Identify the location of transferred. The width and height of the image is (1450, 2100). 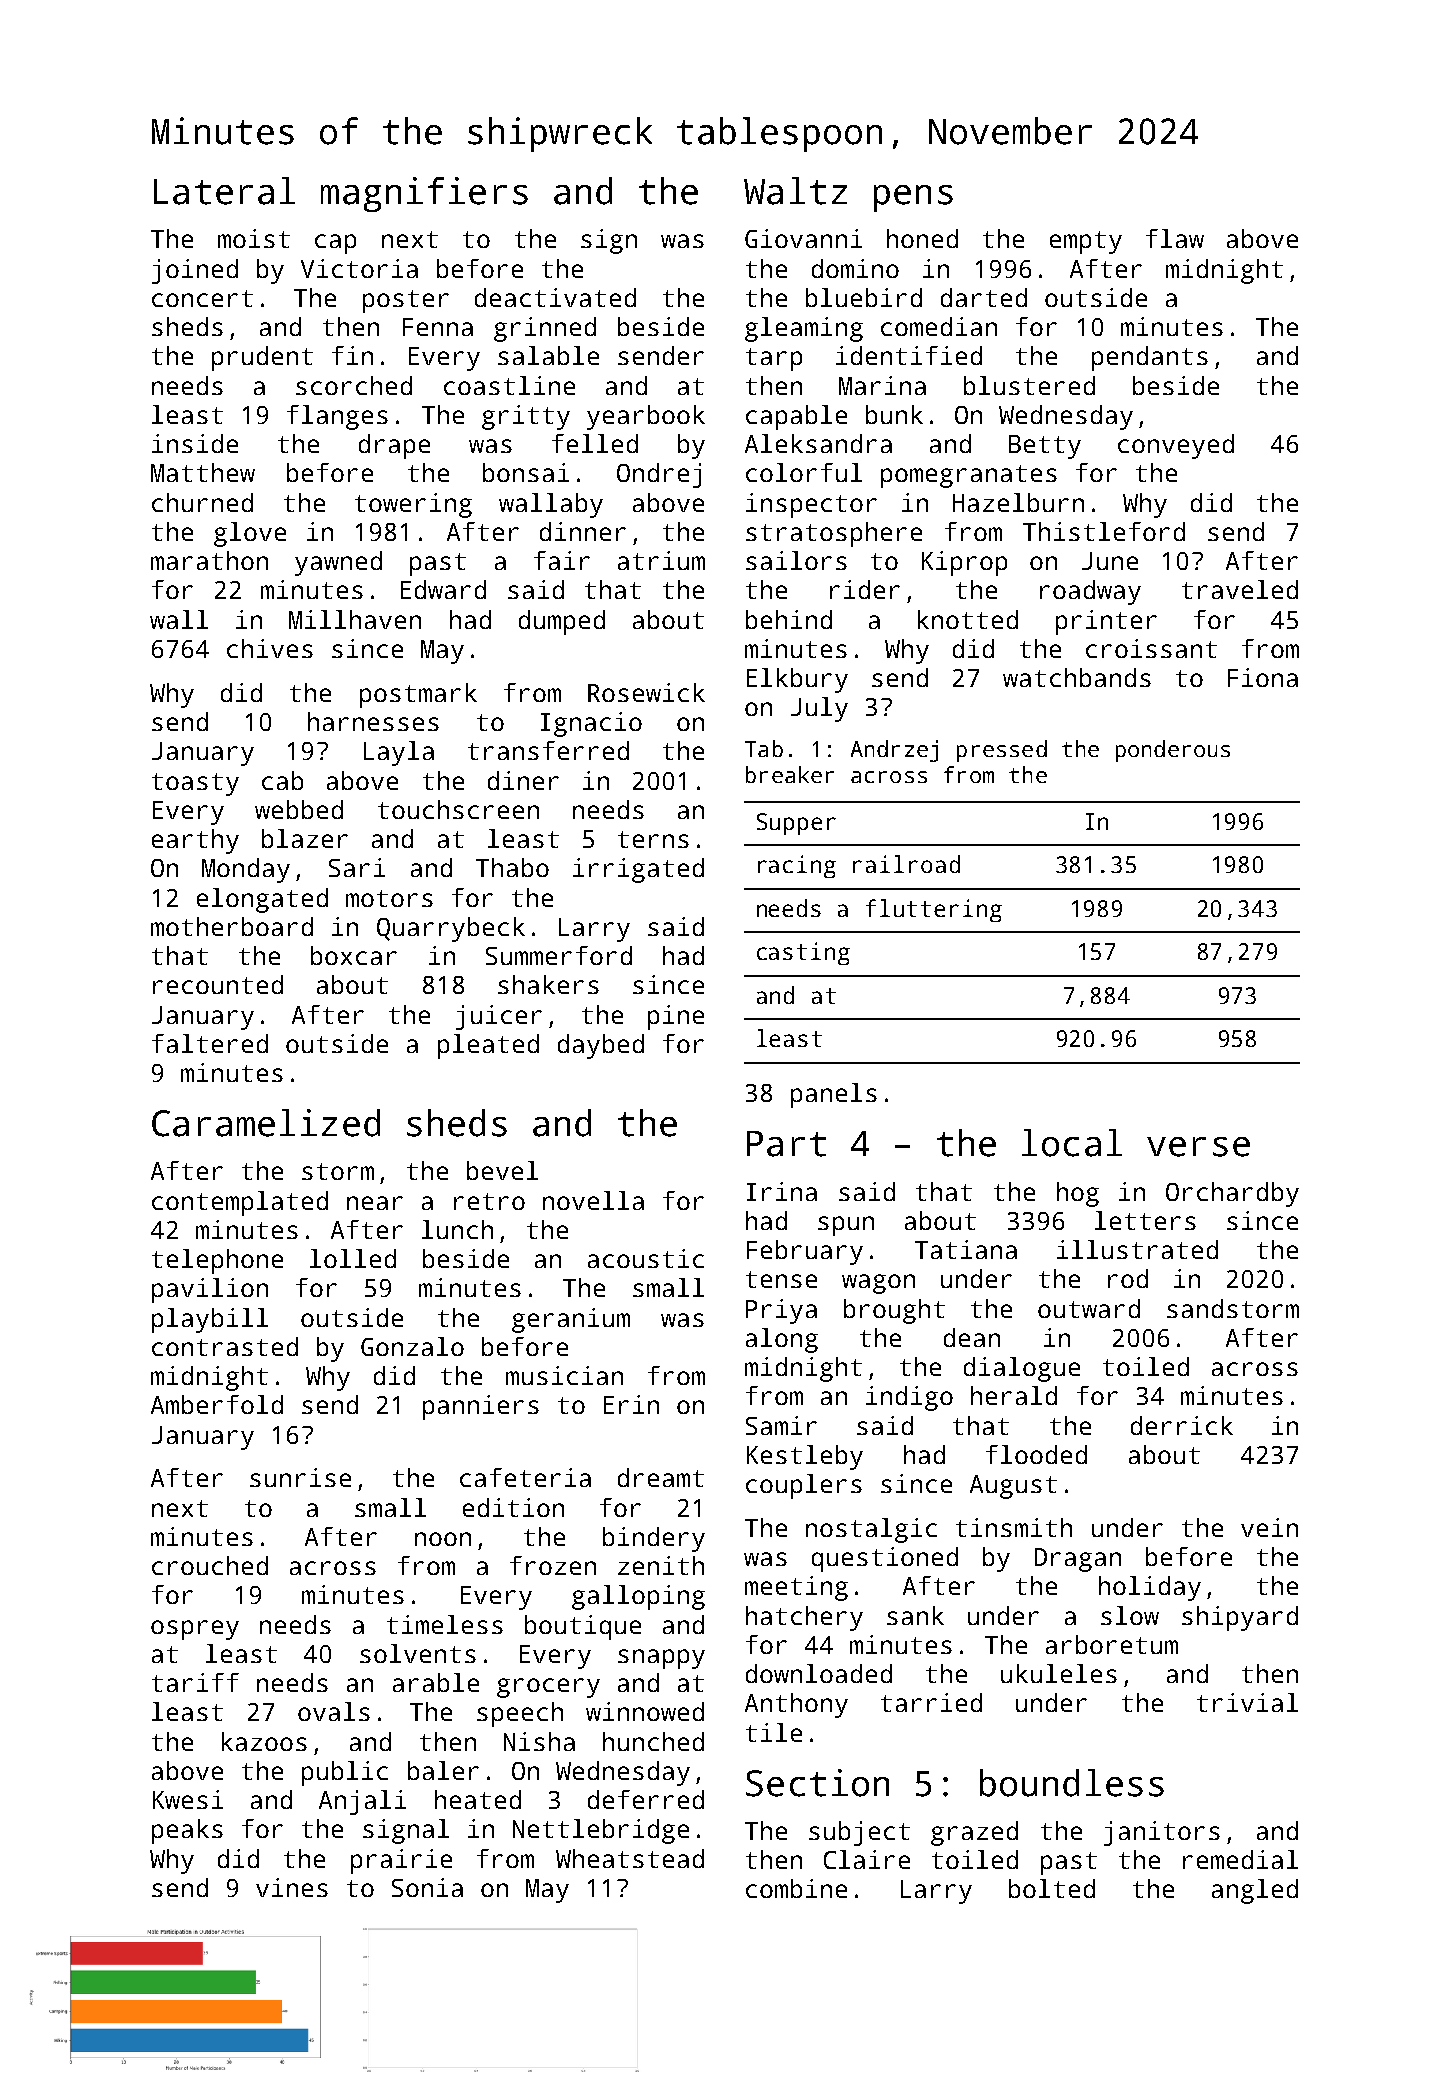
(548, 750).
